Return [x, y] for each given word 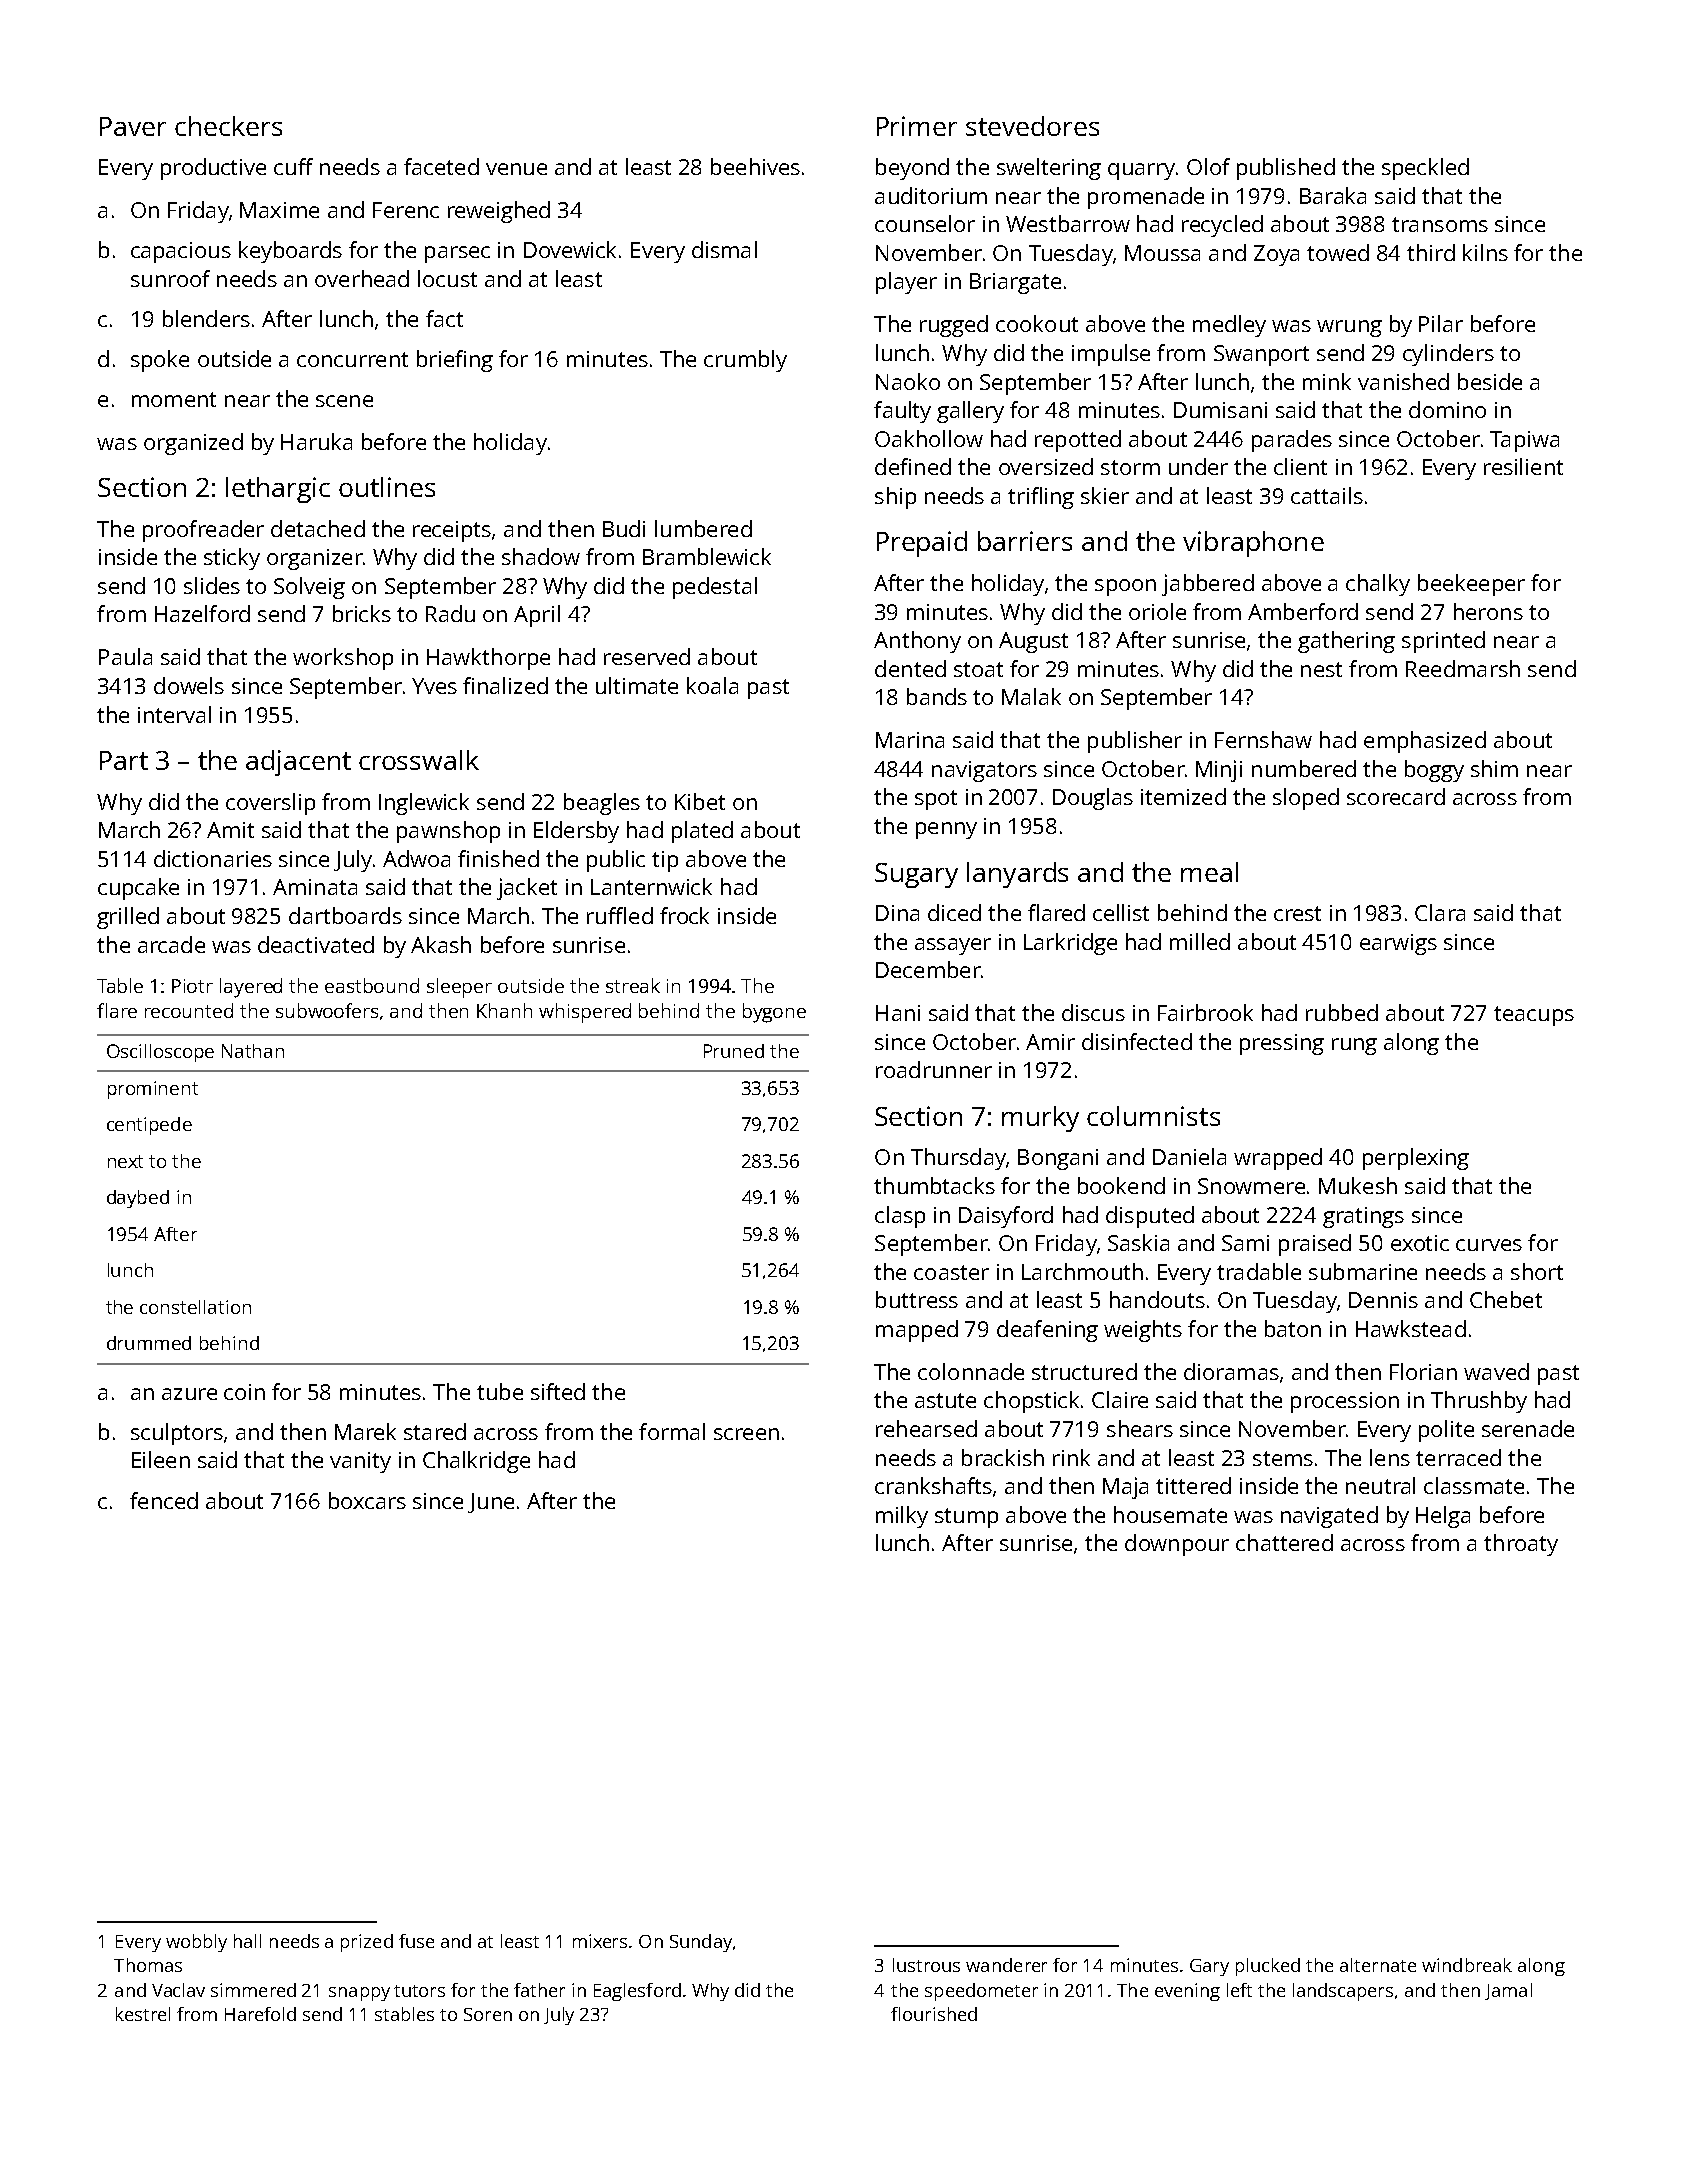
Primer [917, 126]
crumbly [745, 361]
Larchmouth [1082, 1271]
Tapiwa [1524, 441]
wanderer [1006, 1965]
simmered [253, 1990]
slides [212, 585]
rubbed [1342, 1012]
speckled [1425, 169]
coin [244, 1392]
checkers [228, 126]
